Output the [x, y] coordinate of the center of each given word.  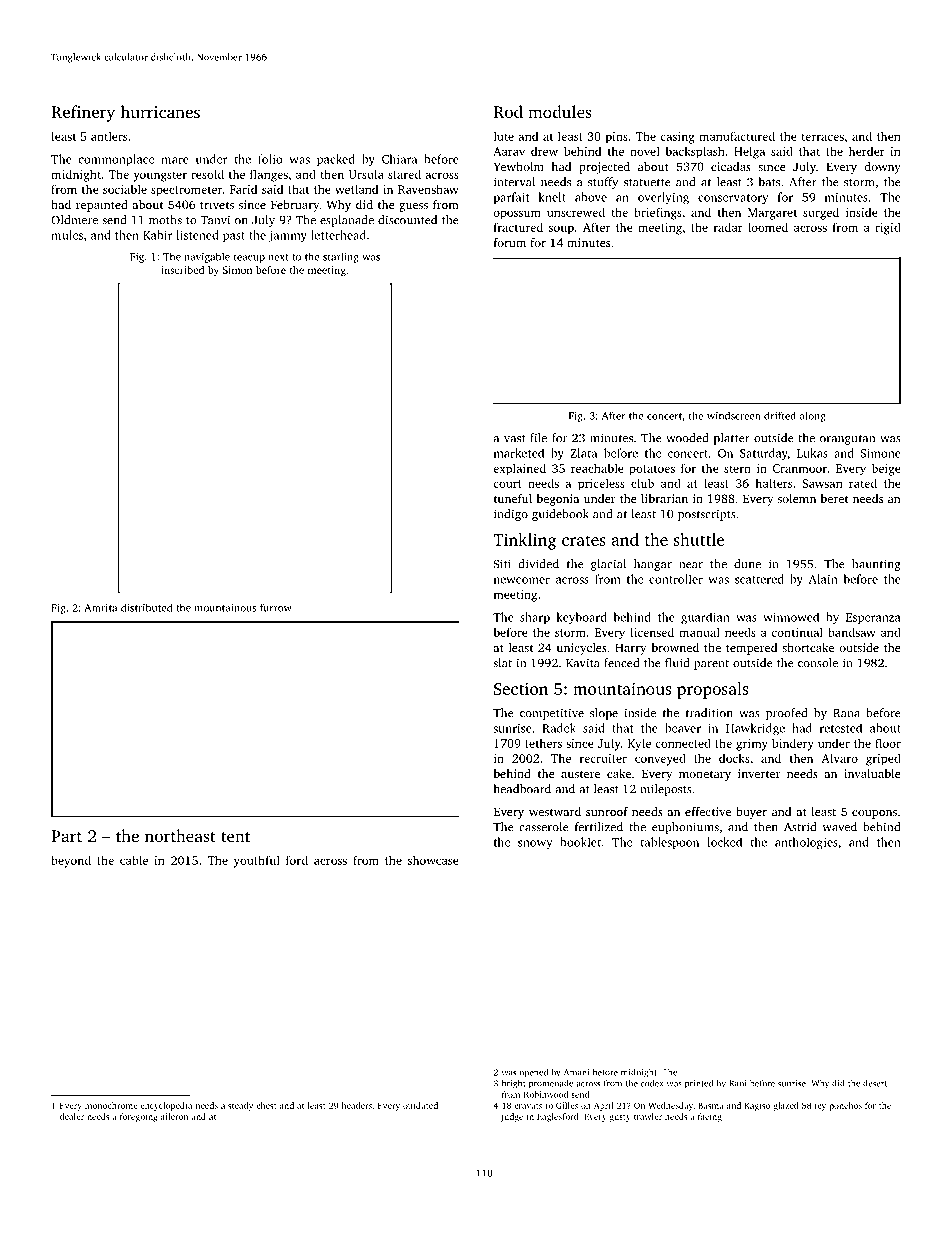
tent [235, 836]
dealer [72, 1116]
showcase [433, 860]
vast [515, 439]
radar [728, 227]
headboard [522, 789]
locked [724, 842]
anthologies [806, 843]
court [507, 484]
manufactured [737, 136]
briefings [658, 213]
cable [134, 860]
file [538, 438]
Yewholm [519, 166]
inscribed [182, 270]
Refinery [83, 113]
